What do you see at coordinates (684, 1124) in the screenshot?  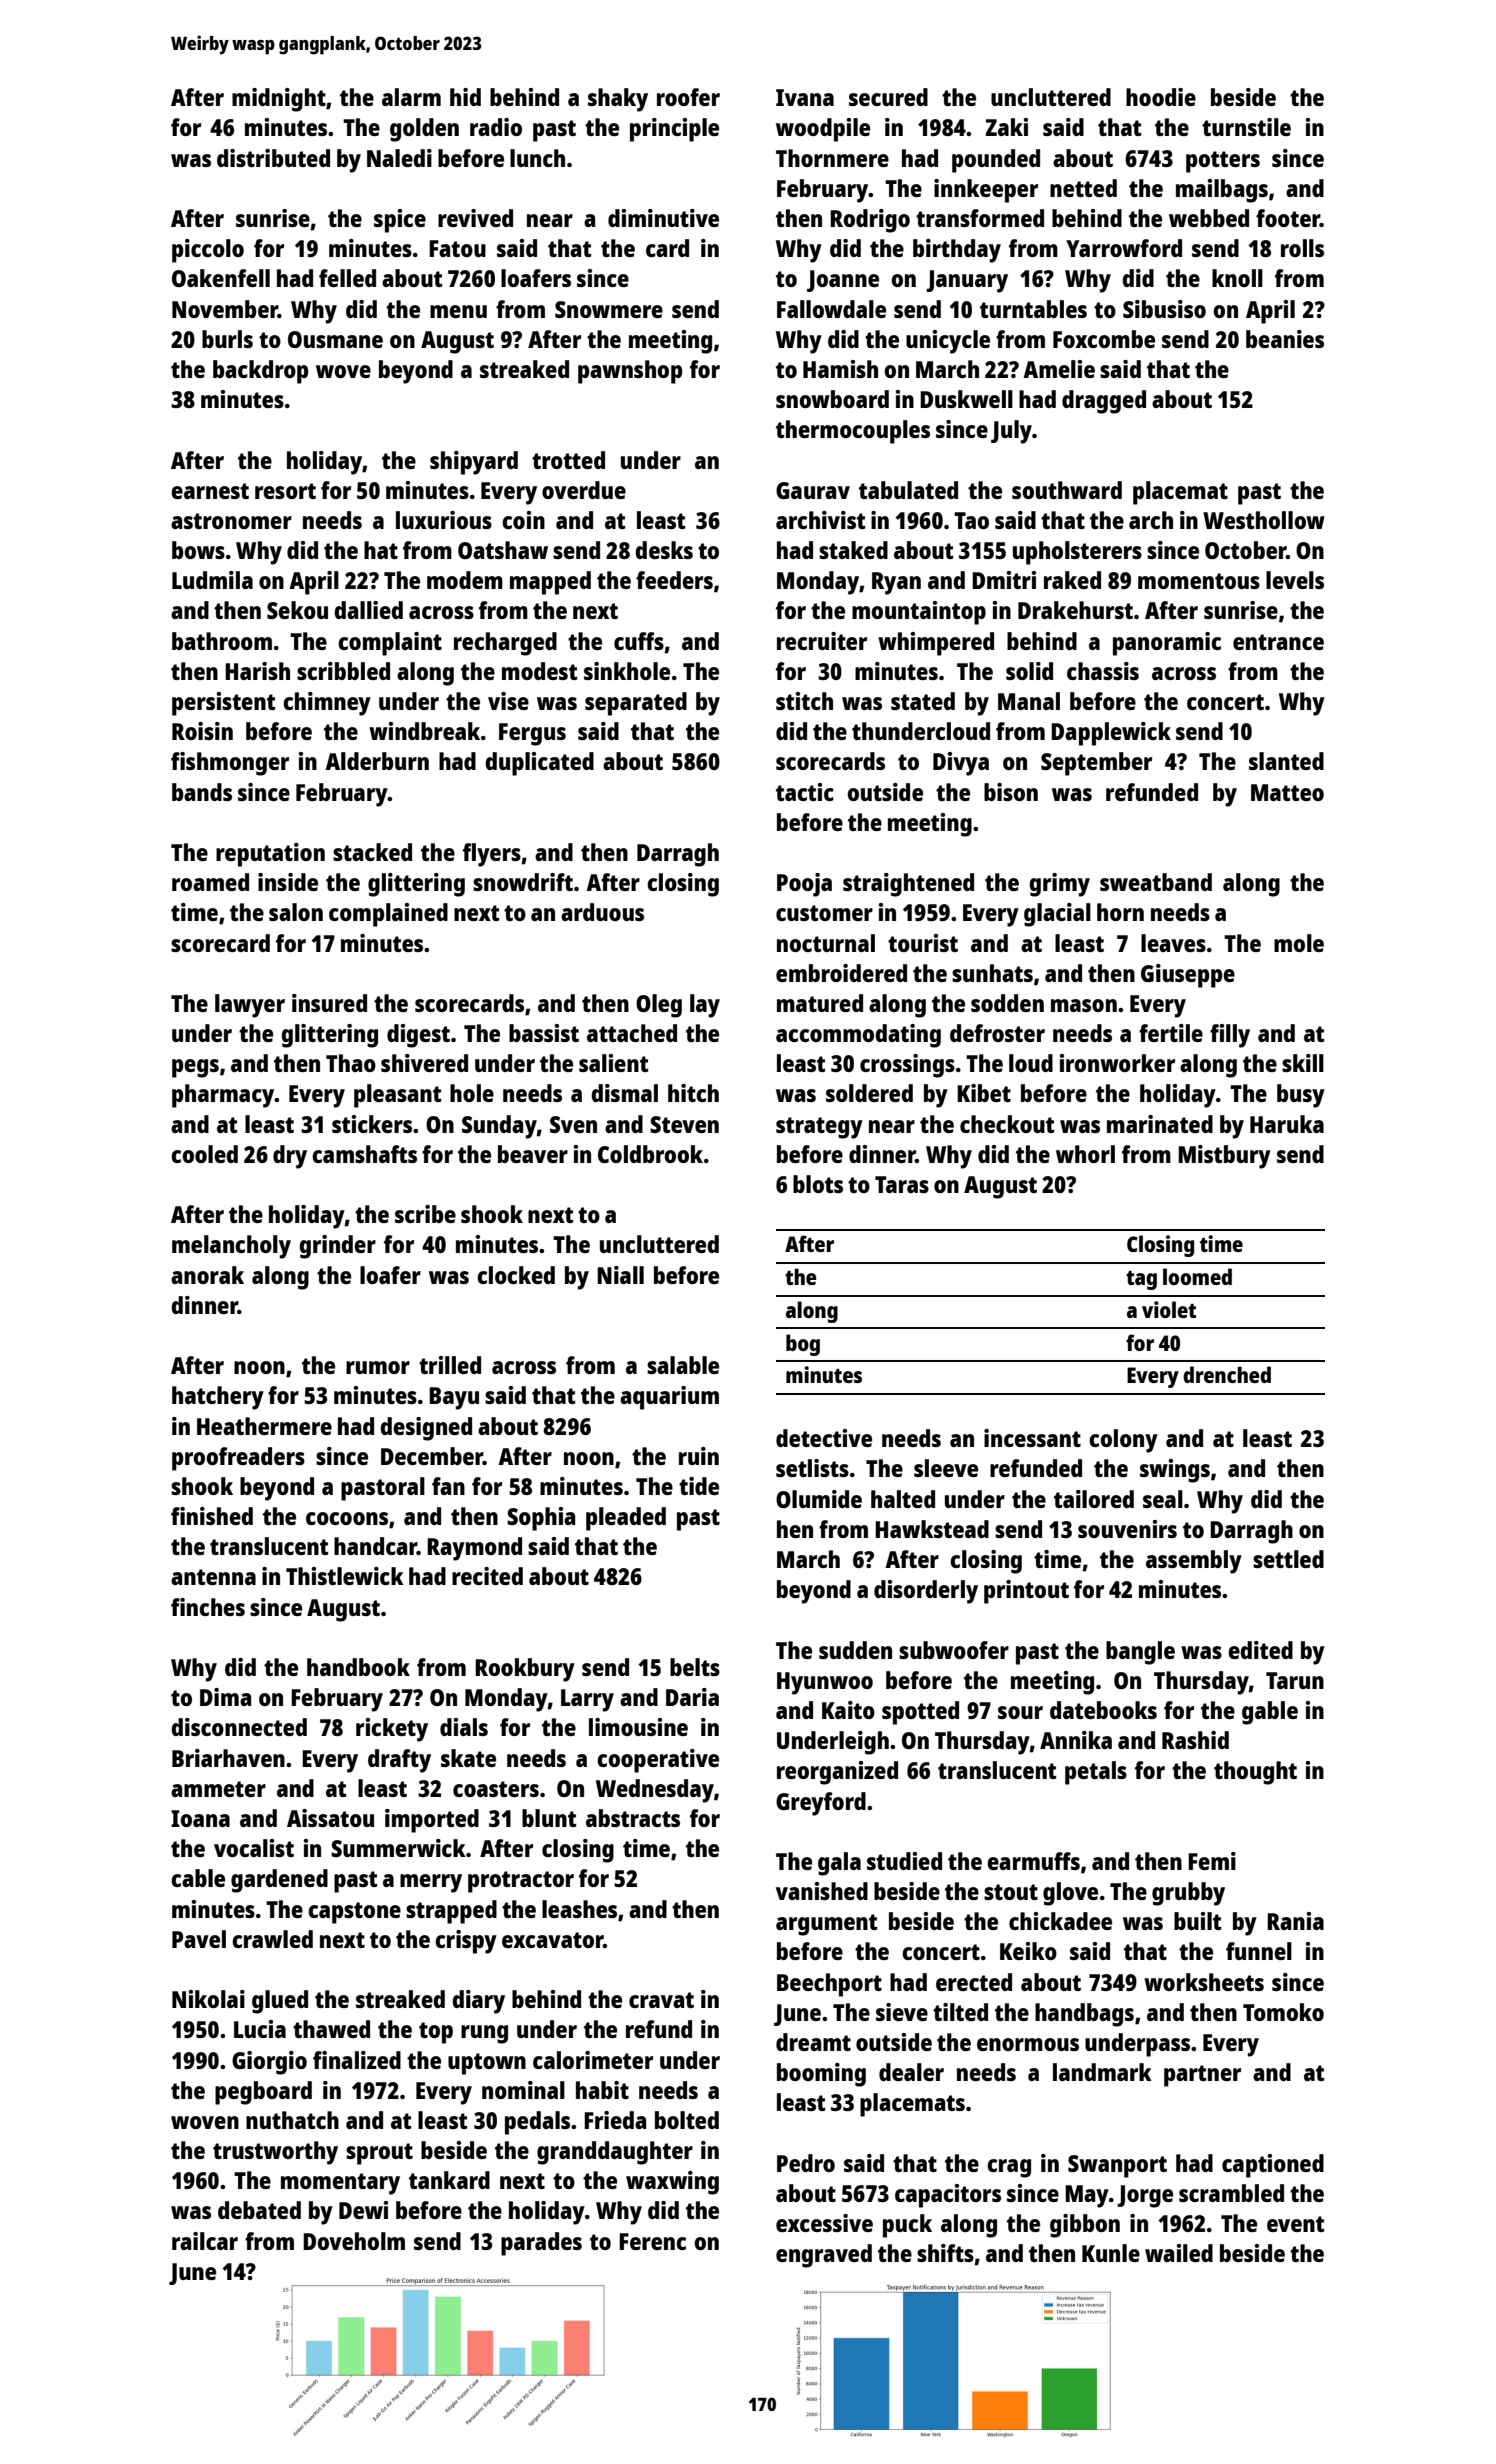 I see `Steven` at bounding box center [684, 1124].
